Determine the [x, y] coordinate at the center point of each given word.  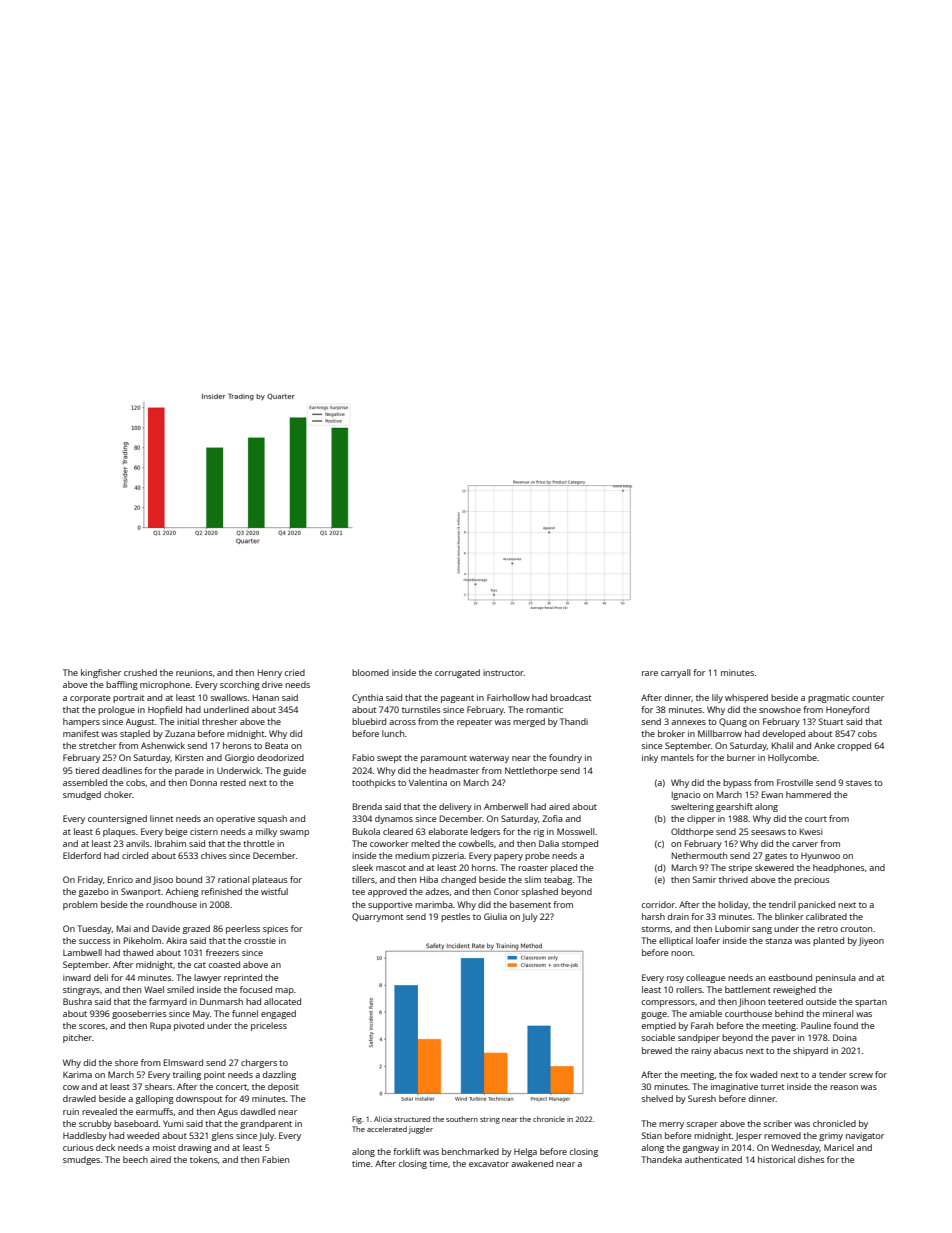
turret [772, 1087]
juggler [421, 1130]
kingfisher [101, 673]
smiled [180, 989]
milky [266, 832]
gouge [654, 1015]
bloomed [370, 672]
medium [412, 855]
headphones [838, 868]
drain [678, 916]
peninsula [836, 978]
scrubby [95, 1124]
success [94, 941]
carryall [676, 673]
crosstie [260, 940]
